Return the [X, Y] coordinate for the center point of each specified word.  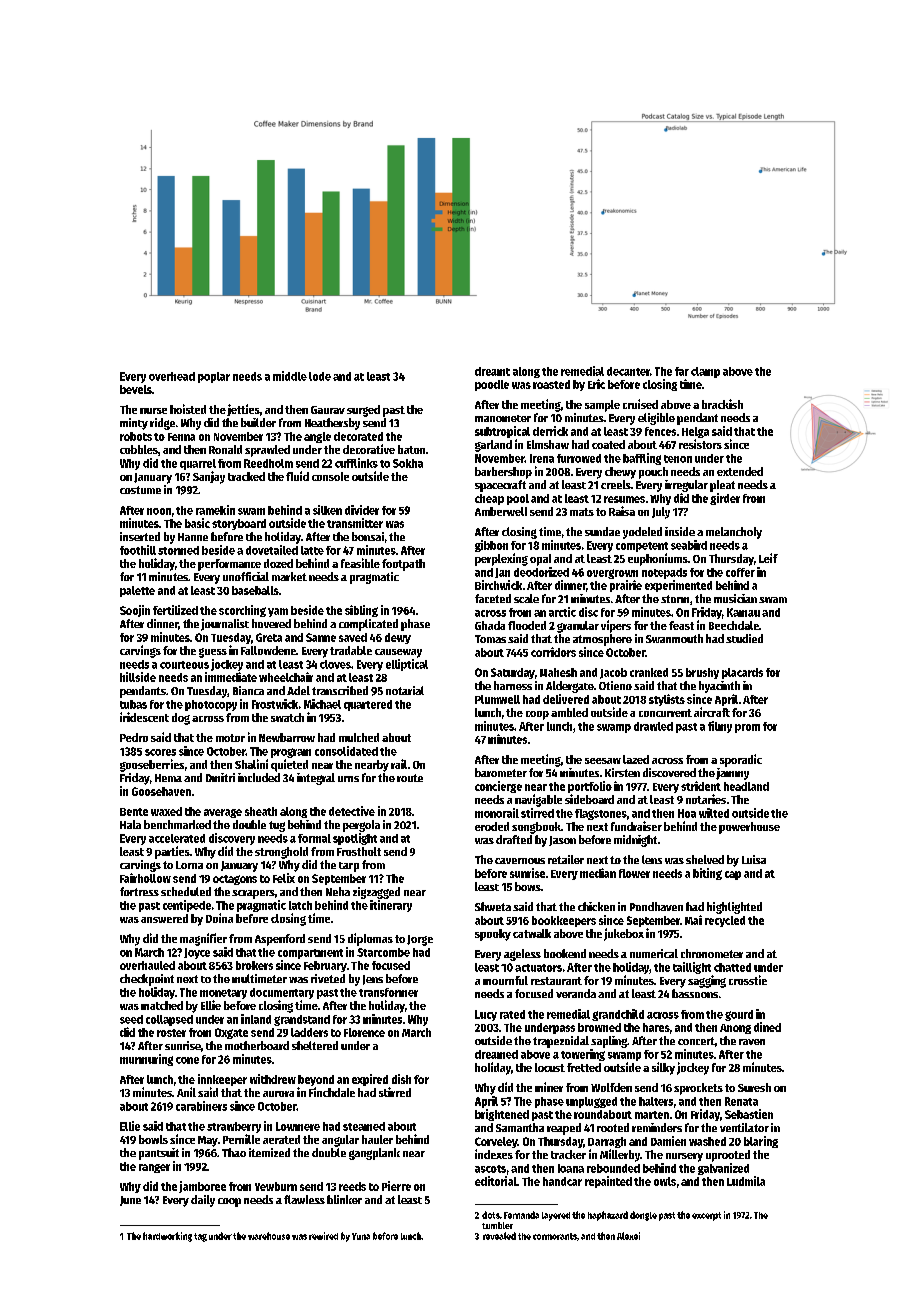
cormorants [555, 1236]
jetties [243, 410]
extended [740, 471]
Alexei [628, 1236]
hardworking [167, 1237]
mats [582, 512]
